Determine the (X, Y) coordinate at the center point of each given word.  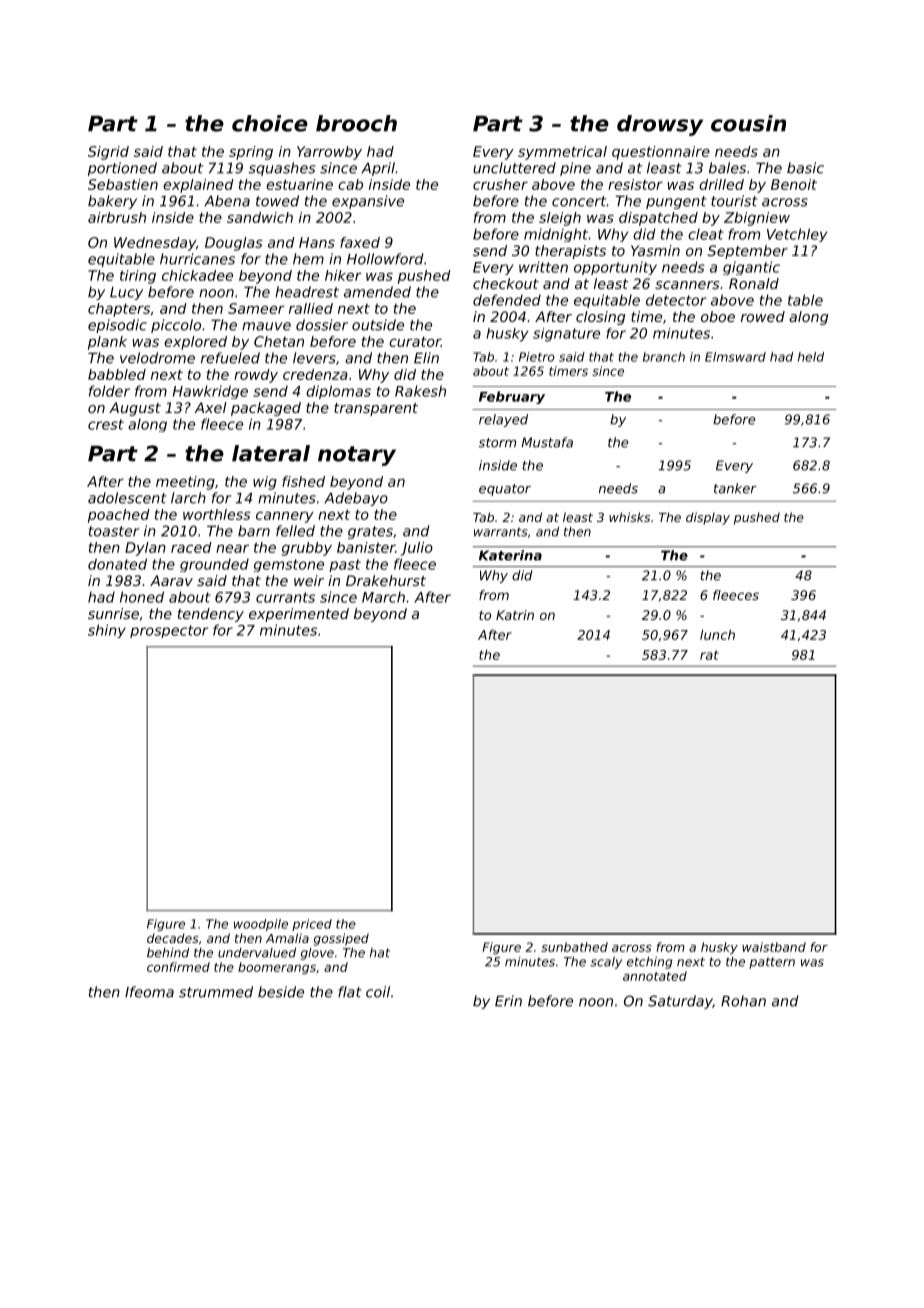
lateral (271, 453)
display (708, 518)
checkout (506, 283)
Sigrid (108, 153)
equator (505, 490)
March (383, 597)
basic (805, 168)
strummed (216, 992)
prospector (169, 631)
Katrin (515, 615)
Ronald (754, 283)
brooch (356, 123)
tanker (735, 488)
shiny (107, 631)
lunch (717, 634)
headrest (307, 292)
